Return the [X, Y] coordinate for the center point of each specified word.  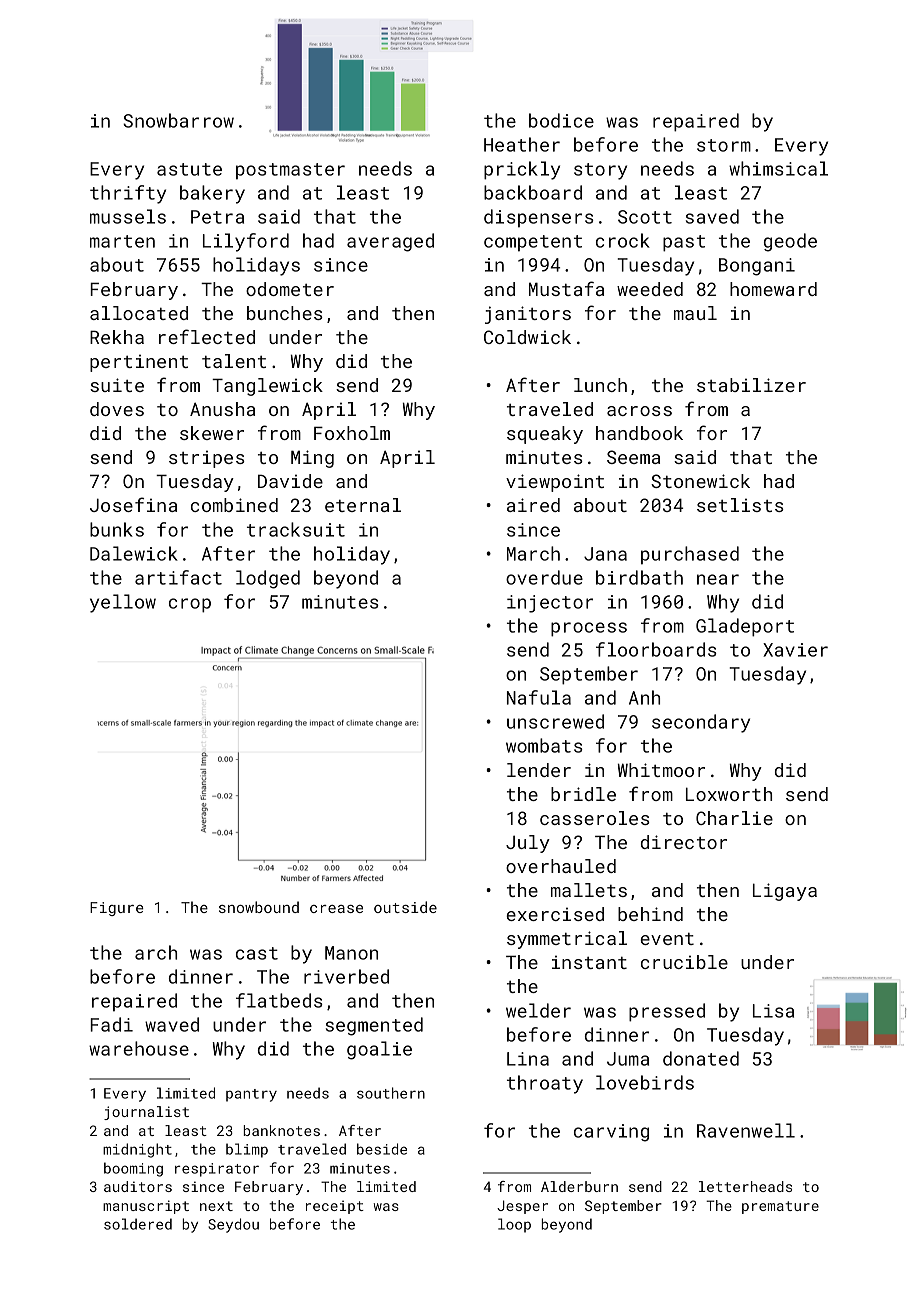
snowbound [259, 907]
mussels [128, 216]
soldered [138, 1224]
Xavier [795, 650]
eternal [363, 505]
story [600, 171]
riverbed [346, 976]
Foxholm [352, 433]
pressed [667, 1012]
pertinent [139, 363]
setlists [740, 505]
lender [539, 770]
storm [724, 145]
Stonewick [700, 481]
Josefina [133, 504]
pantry [251, 1095]
